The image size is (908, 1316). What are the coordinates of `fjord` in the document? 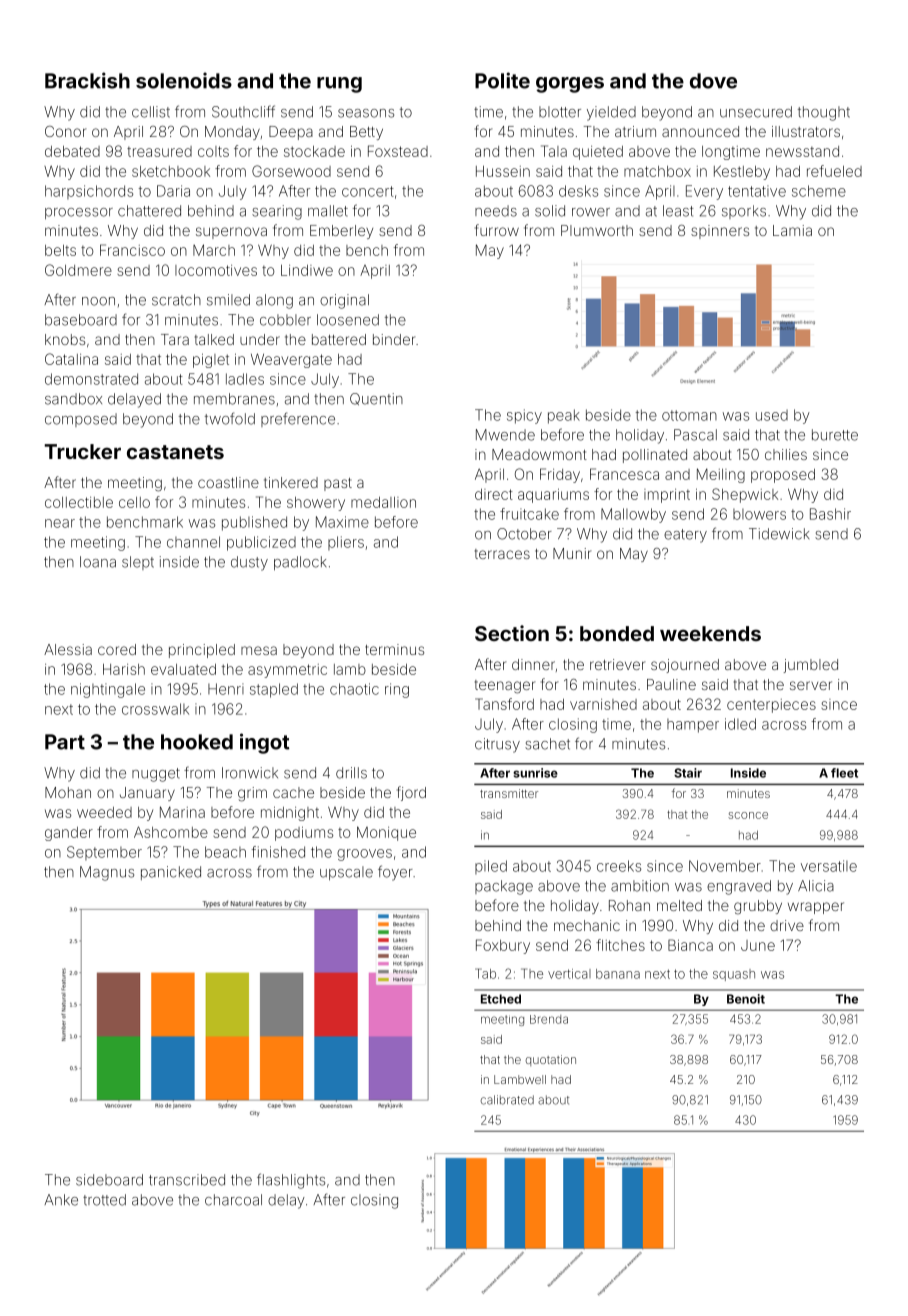 It's located at (411, 793).
